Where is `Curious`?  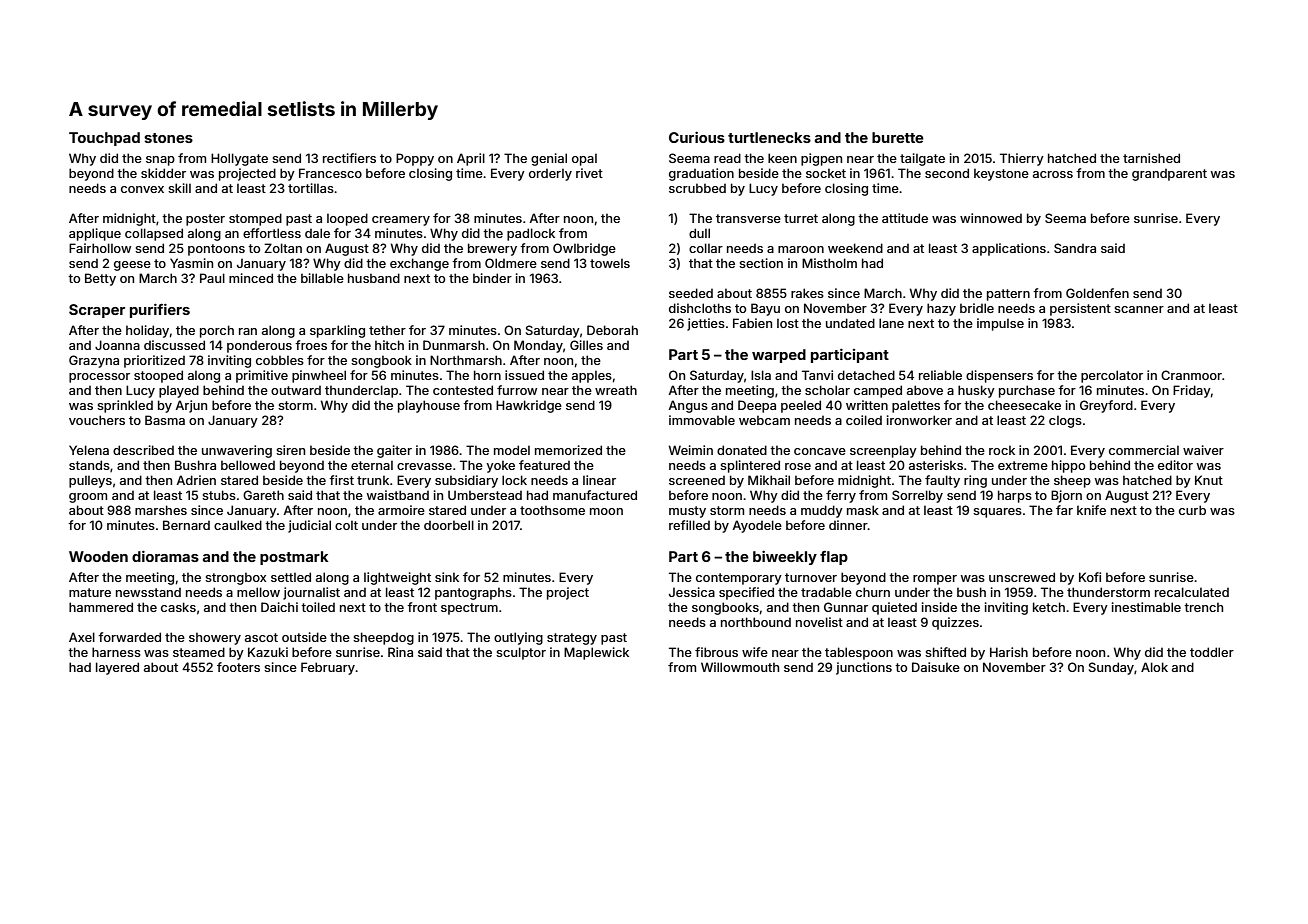
Curious is located at coordinates (697, 137).
